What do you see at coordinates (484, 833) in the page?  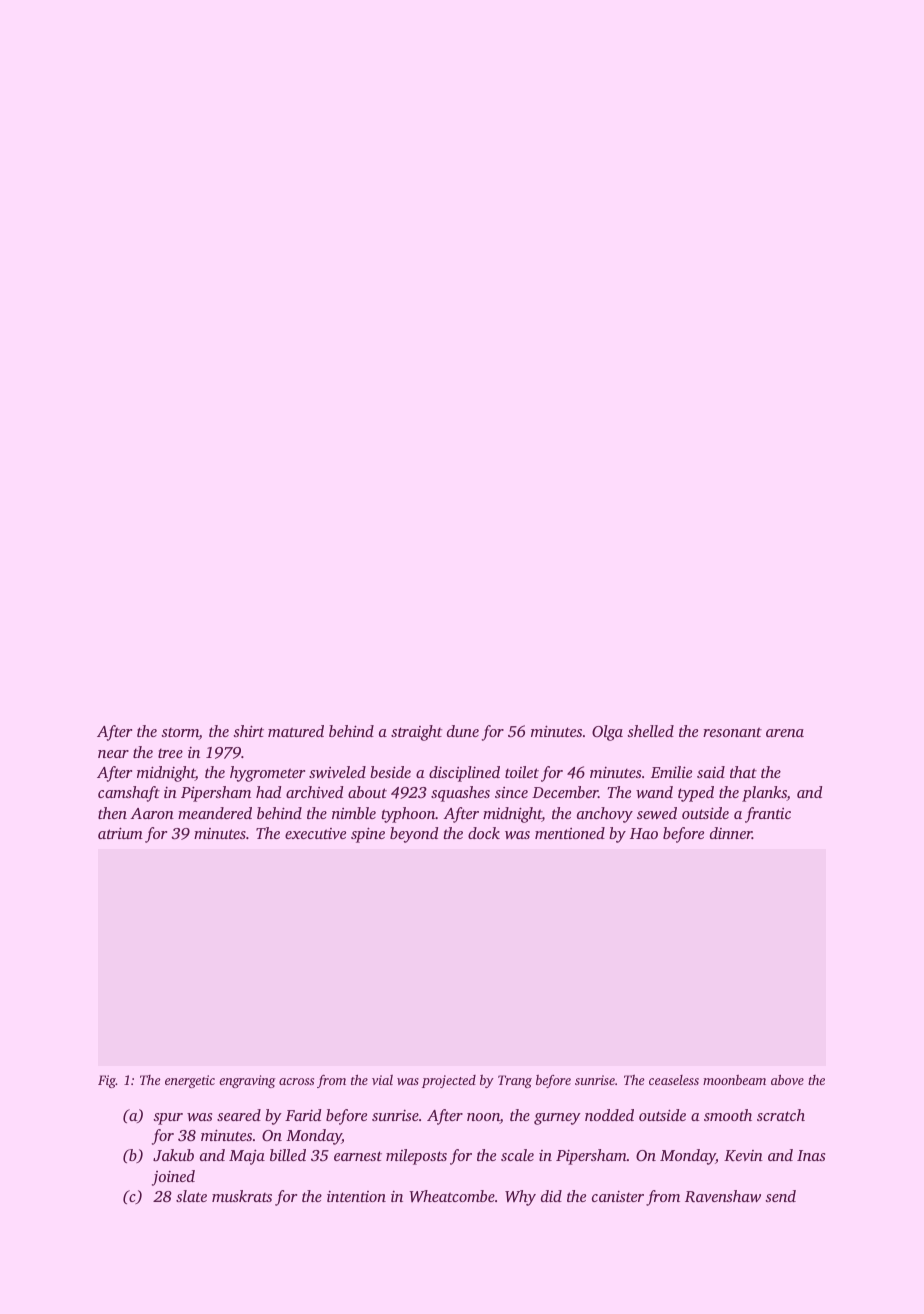 I see `dock` at bounding box center [484, 833].
